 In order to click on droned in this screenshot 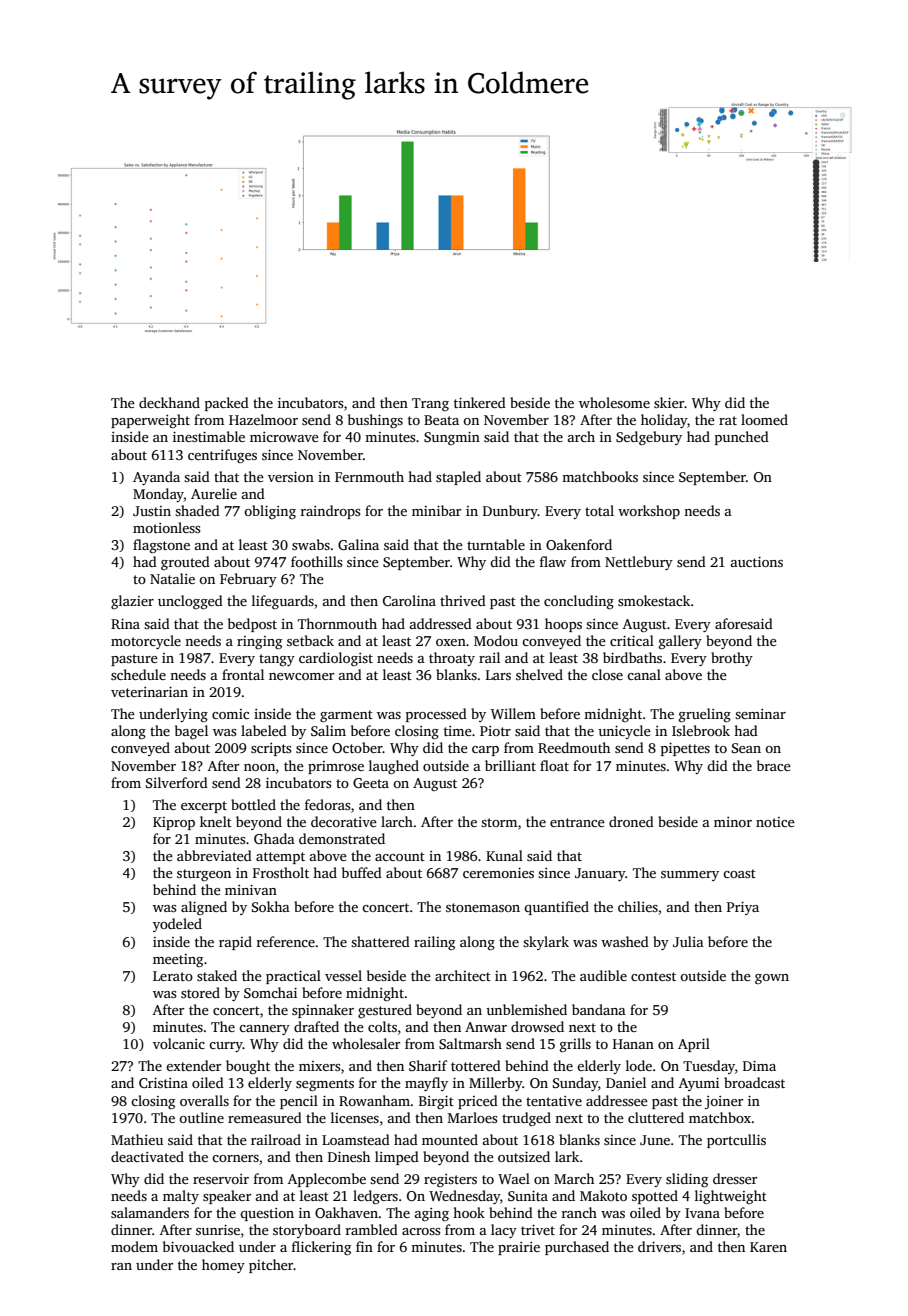, I will do `click(631, 821)`.
